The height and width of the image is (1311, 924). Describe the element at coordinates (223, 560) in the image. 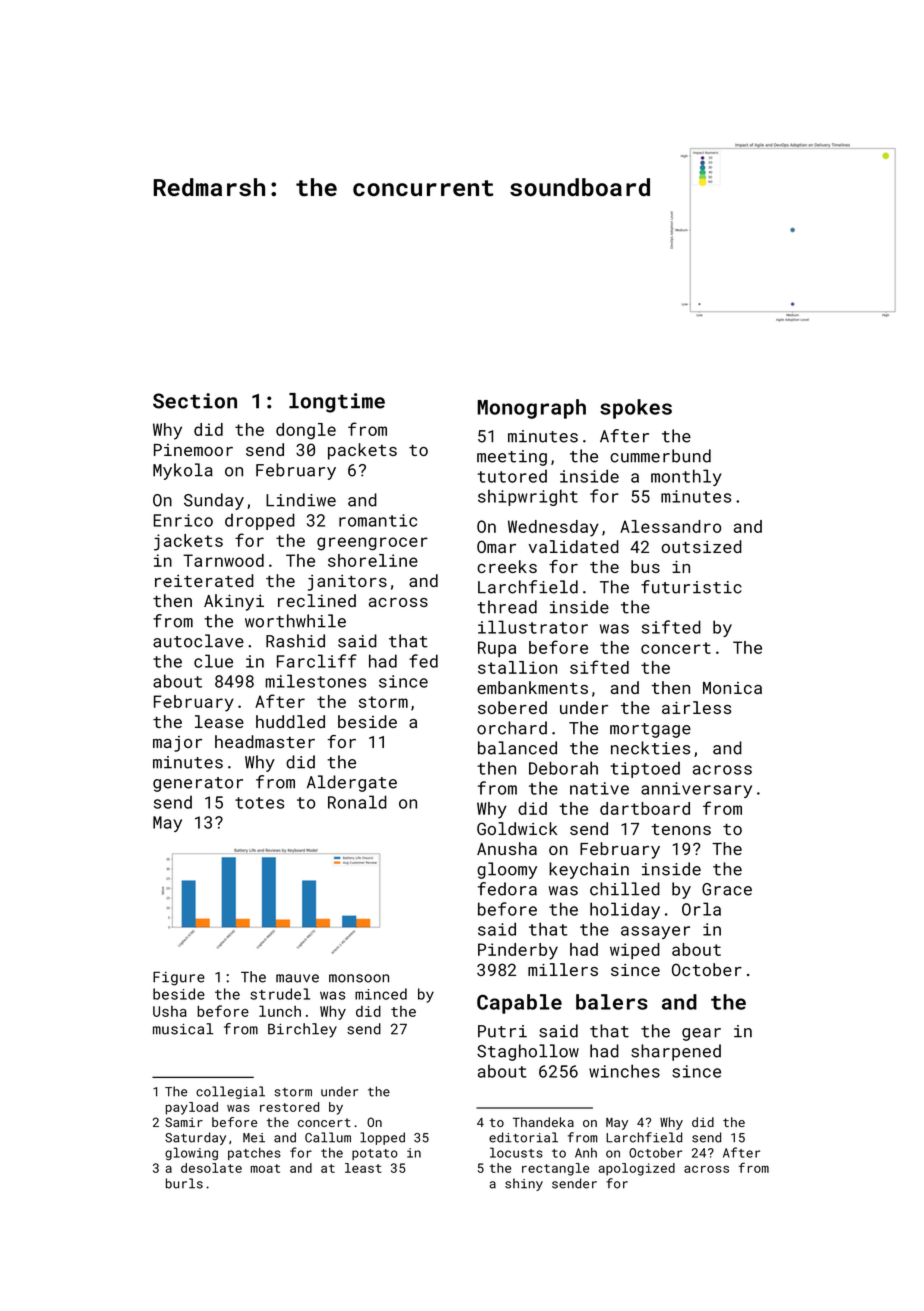

I see `Tarnwood` at that location.
